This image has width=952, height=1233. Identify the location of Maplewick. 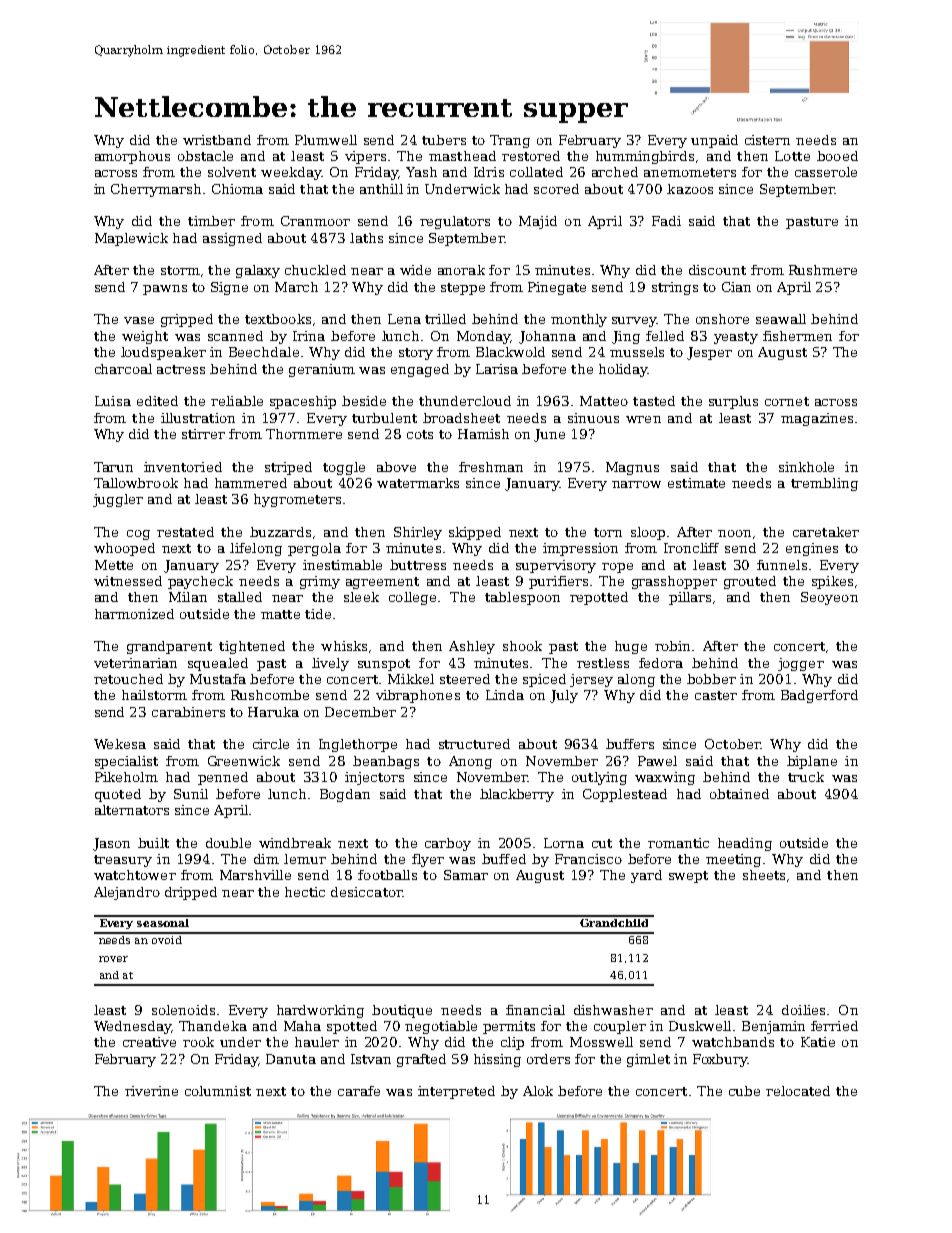
(131, 239).
